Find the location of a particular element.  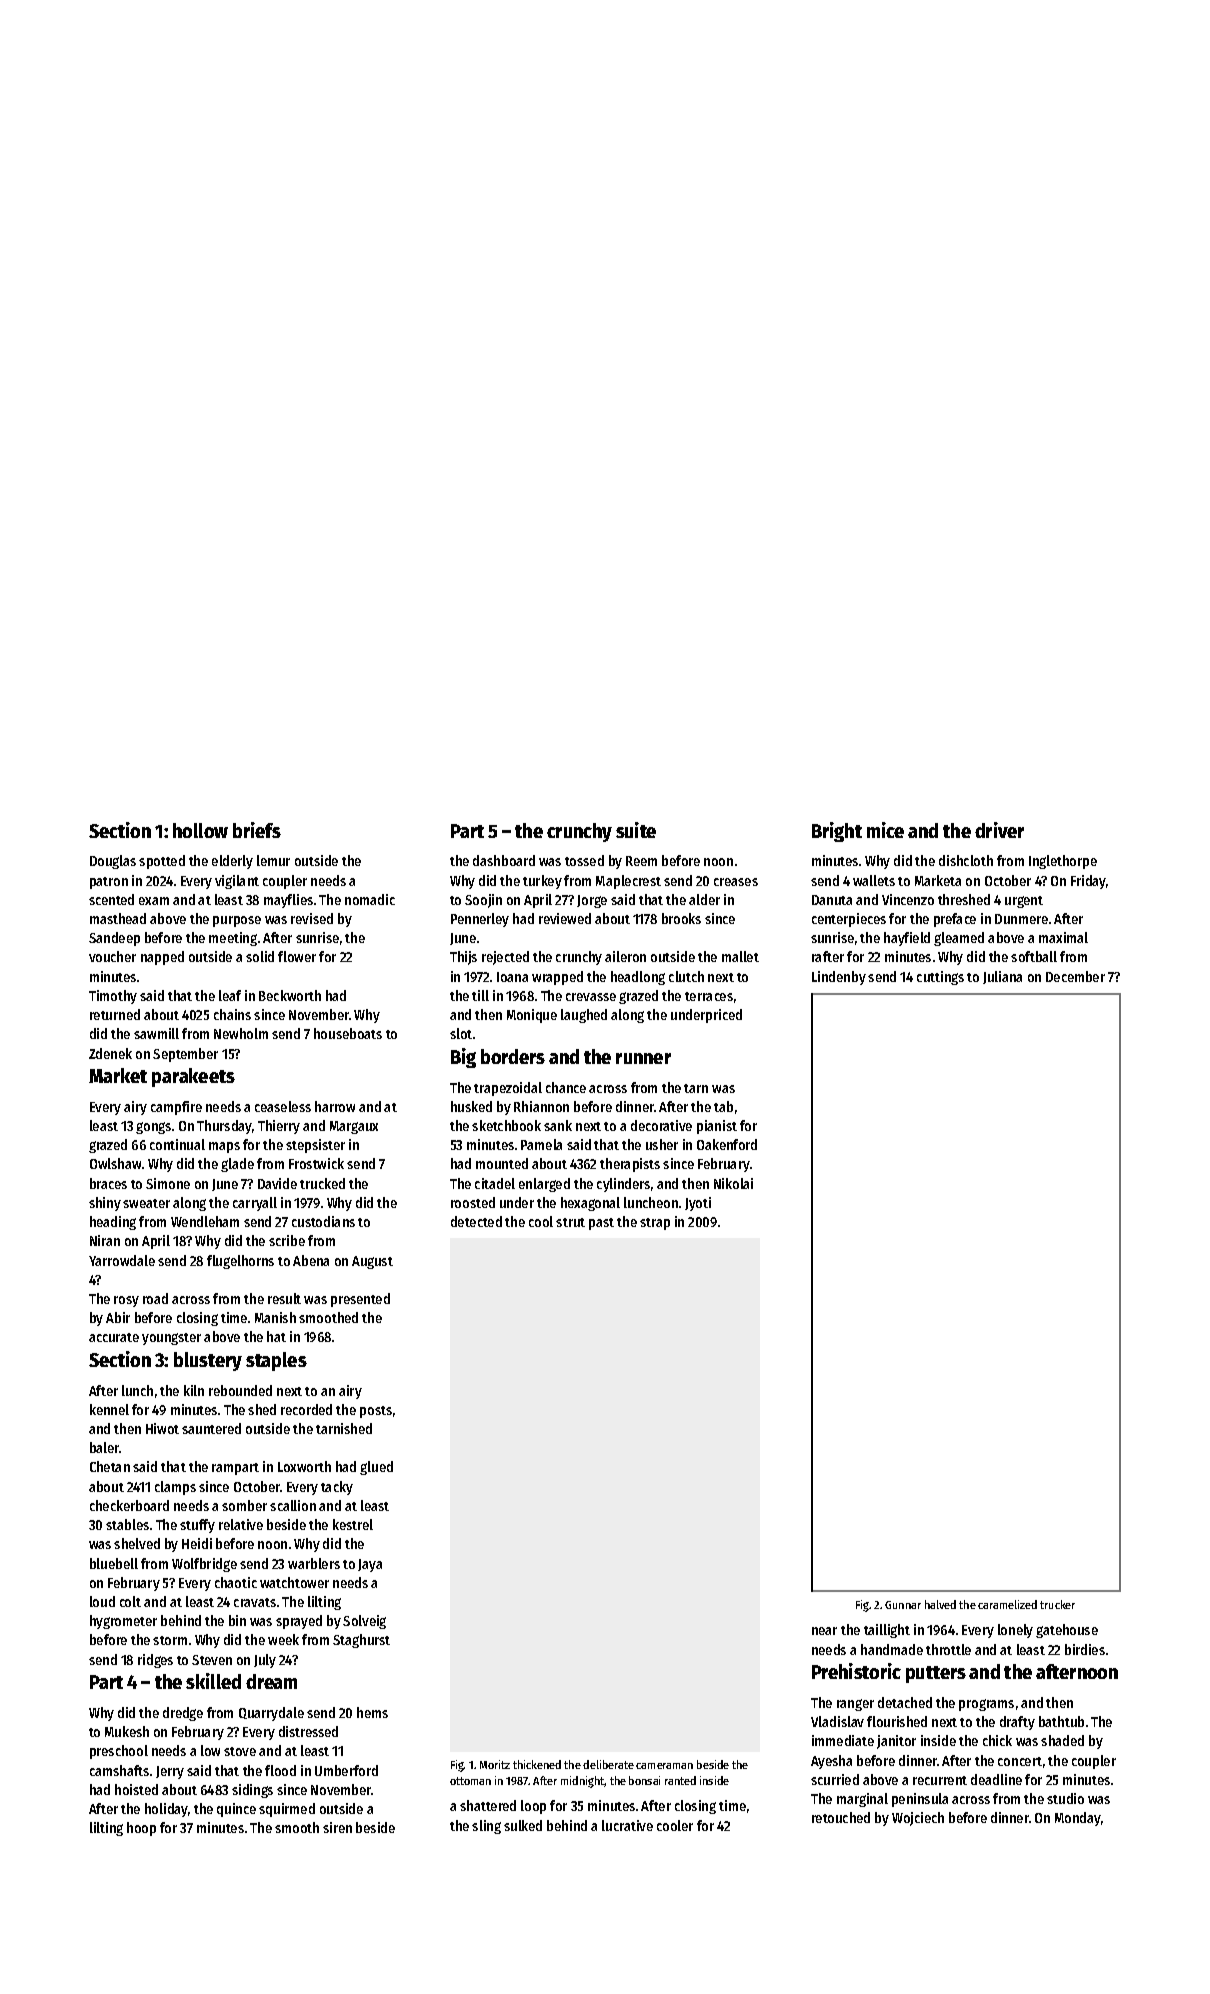

Nikolai is located at coordinates (733, 1183).
